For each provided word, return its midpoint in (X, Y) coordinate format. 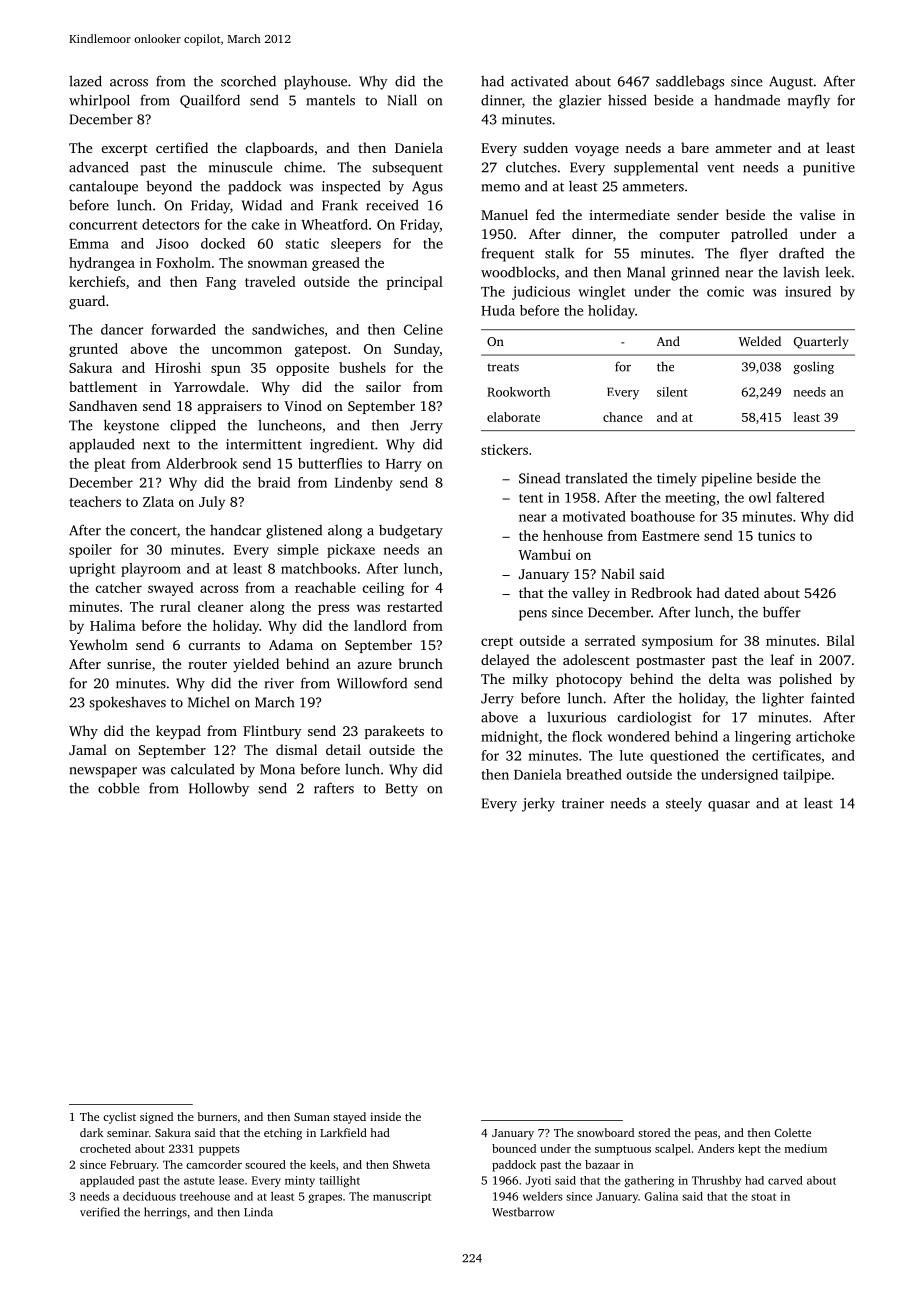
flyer (754, 254)
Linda (258, 1212)
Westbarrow (523, 1212)
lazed (85, 81)
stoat (763, 1197)
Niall (402, 100)
